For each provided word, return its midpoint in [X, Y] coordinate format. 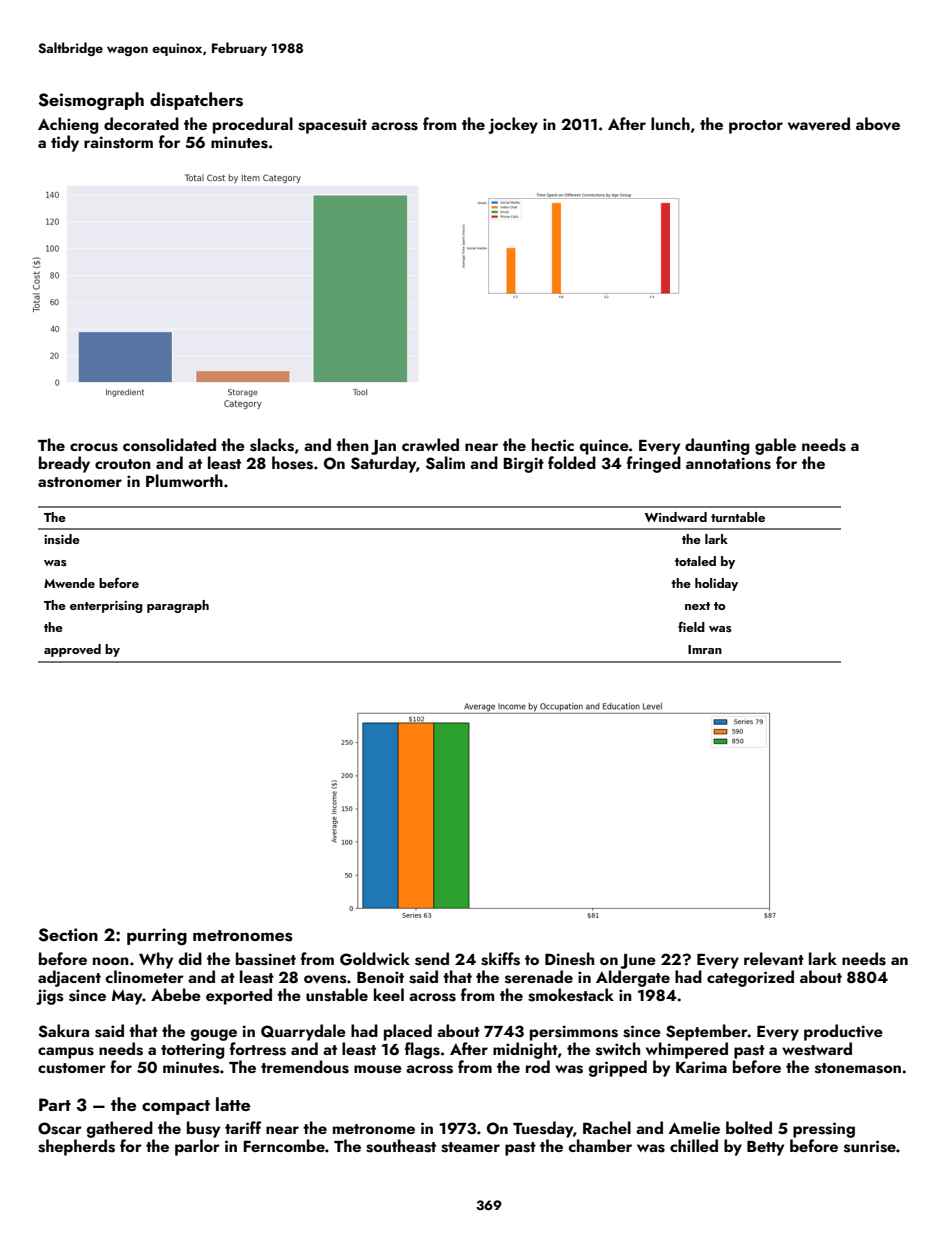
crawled [430, 444]
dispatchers [196, 101]
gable [775, 446]
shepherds [76, 1147]
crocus [94, 447]
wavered [819, 124]
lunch [670, 123]
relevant [774, 959]
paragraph [178, 606]
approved [72, 650]
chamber [600, 1145]
